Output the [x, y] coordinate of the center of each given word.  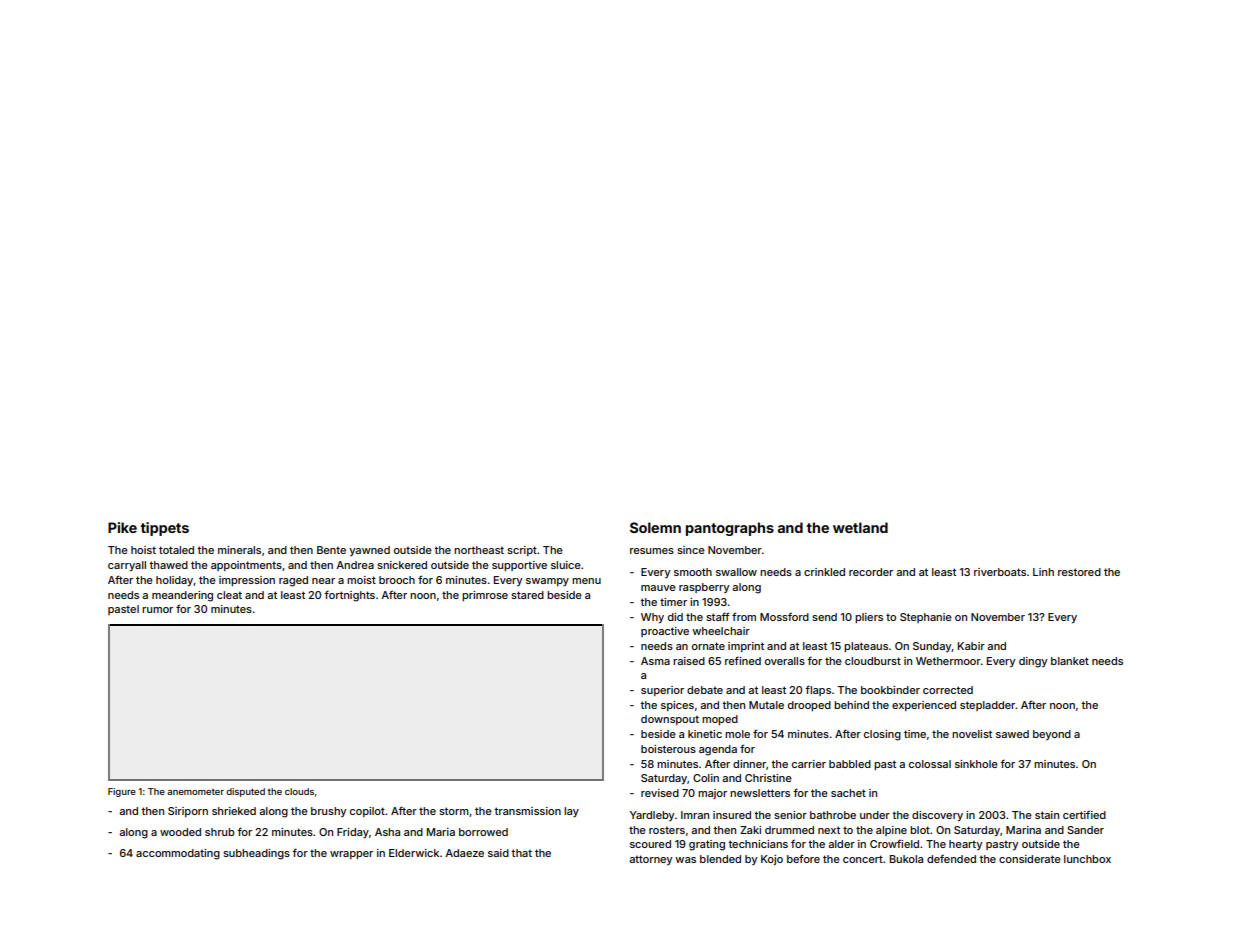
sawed [1012, 734]
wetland [860, 527]
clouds [299, 791]
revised [660, 793]
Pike [122, 527]
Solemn [655, 527]
